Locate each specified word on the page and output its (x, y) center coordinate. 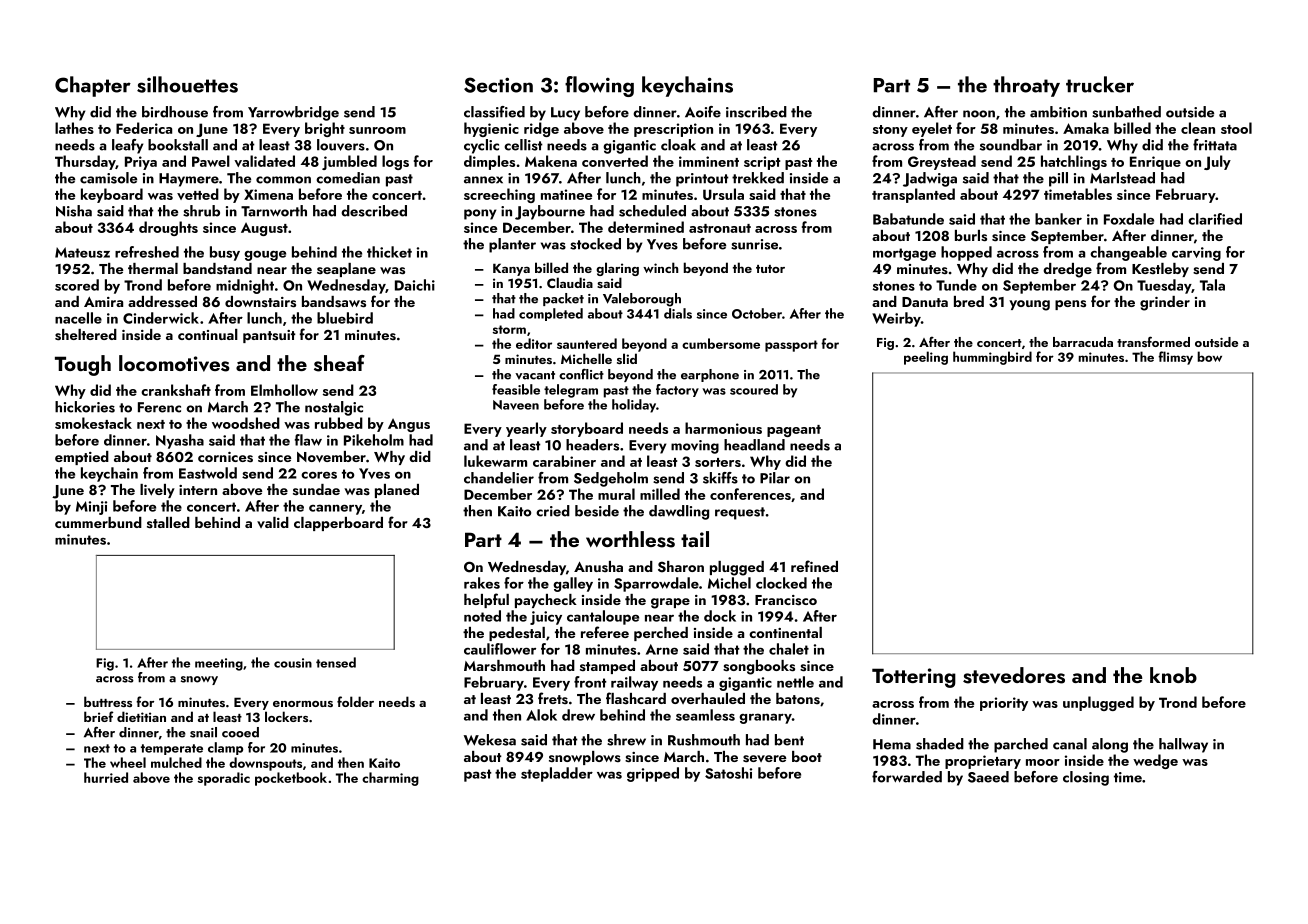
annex (483, 180)
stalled (168, 522)
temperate (172, 749)
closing (1086, 778)
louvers (341, 145)
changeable (1128, 253)
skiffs (720, 478)
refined (814, 566)
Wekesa (490, 740)
